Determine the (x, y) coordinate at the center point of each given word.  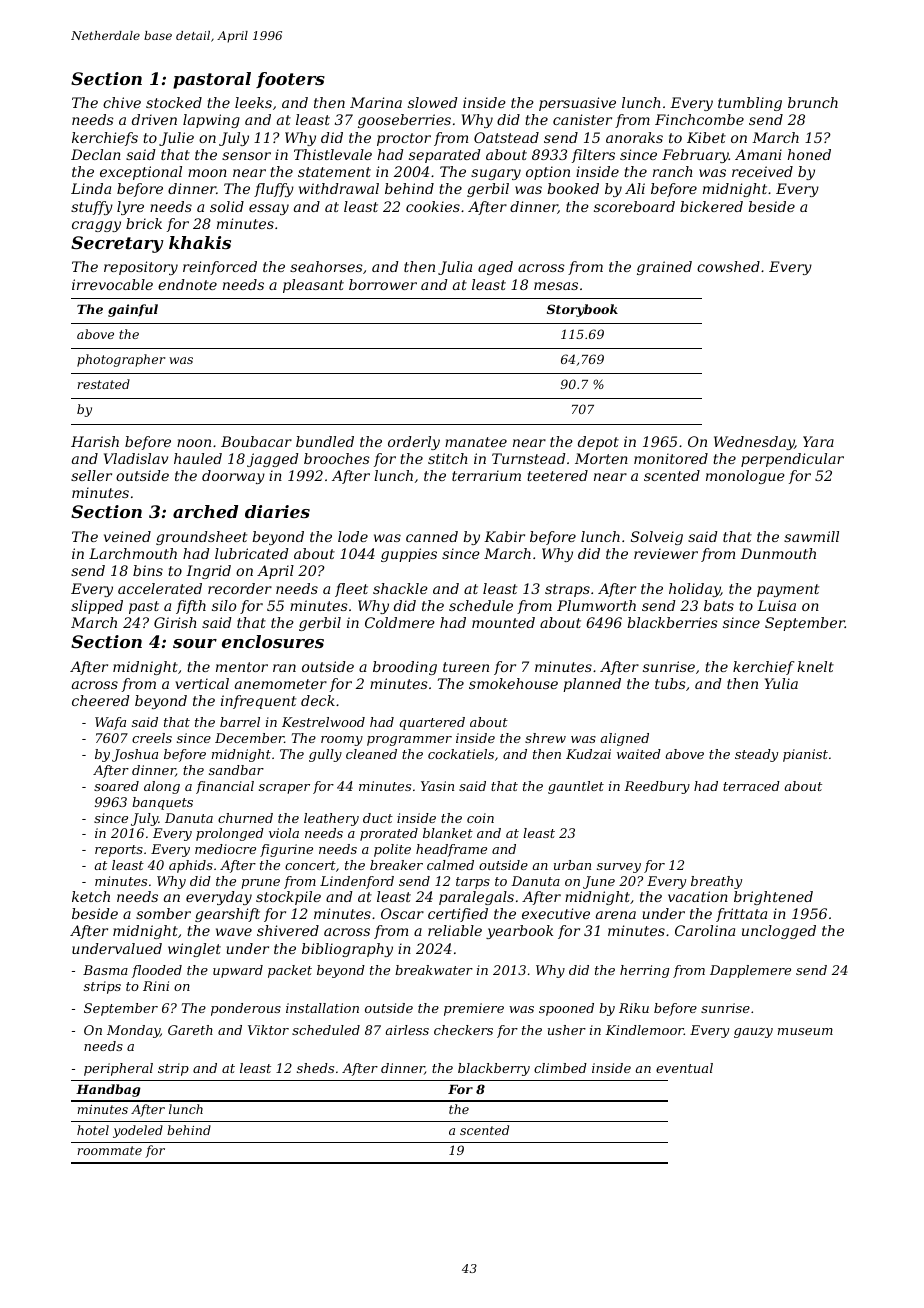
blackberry (494, 1069)
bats (719, 605)
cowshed (728, 266)
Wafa (110, 723)
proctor (404, 139)
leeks (253, 102)
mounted (503, 622)
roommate (109, 1150)
